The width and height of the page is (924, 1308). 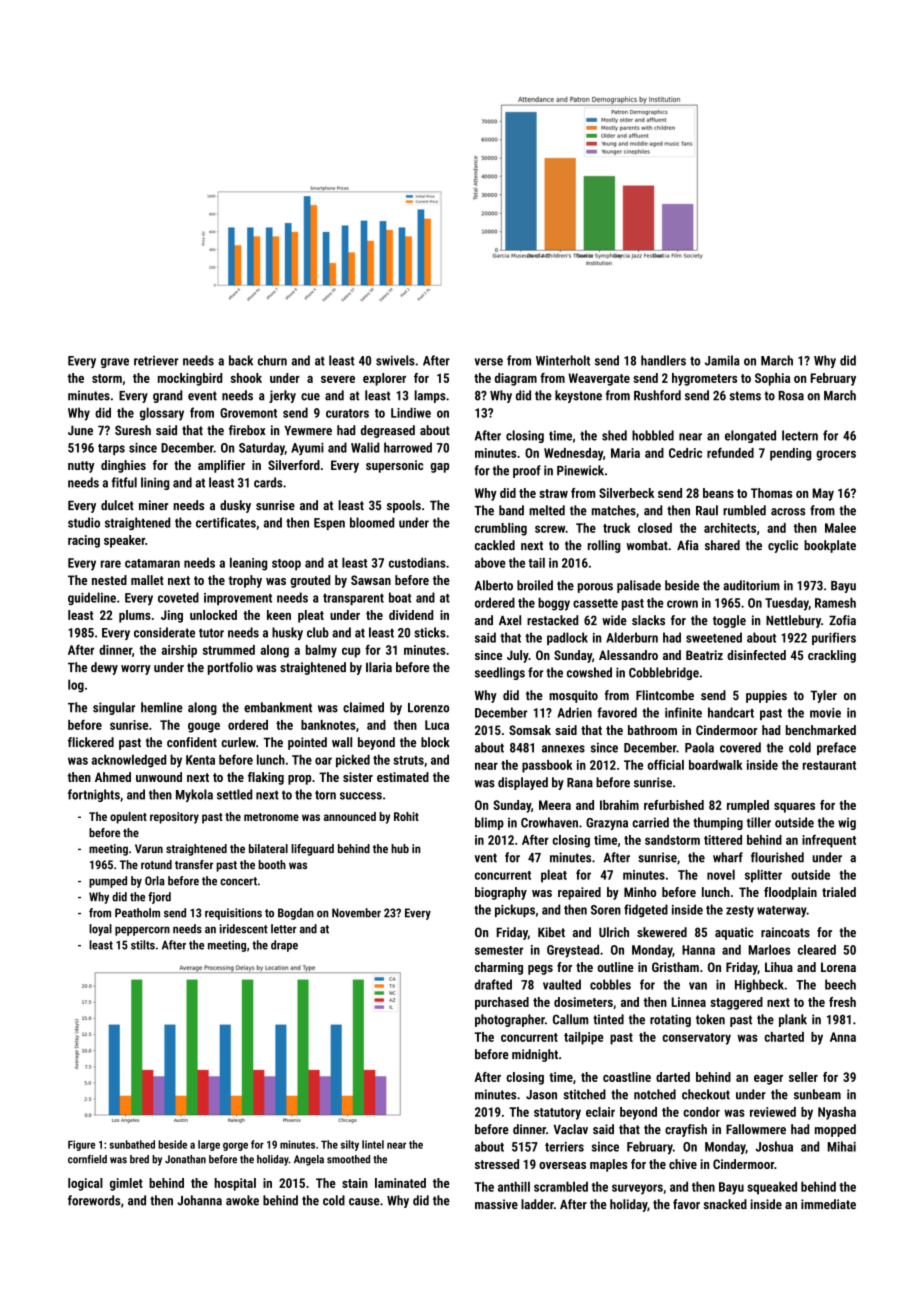 I want to click on flickered, so click(x=91, y=742).
